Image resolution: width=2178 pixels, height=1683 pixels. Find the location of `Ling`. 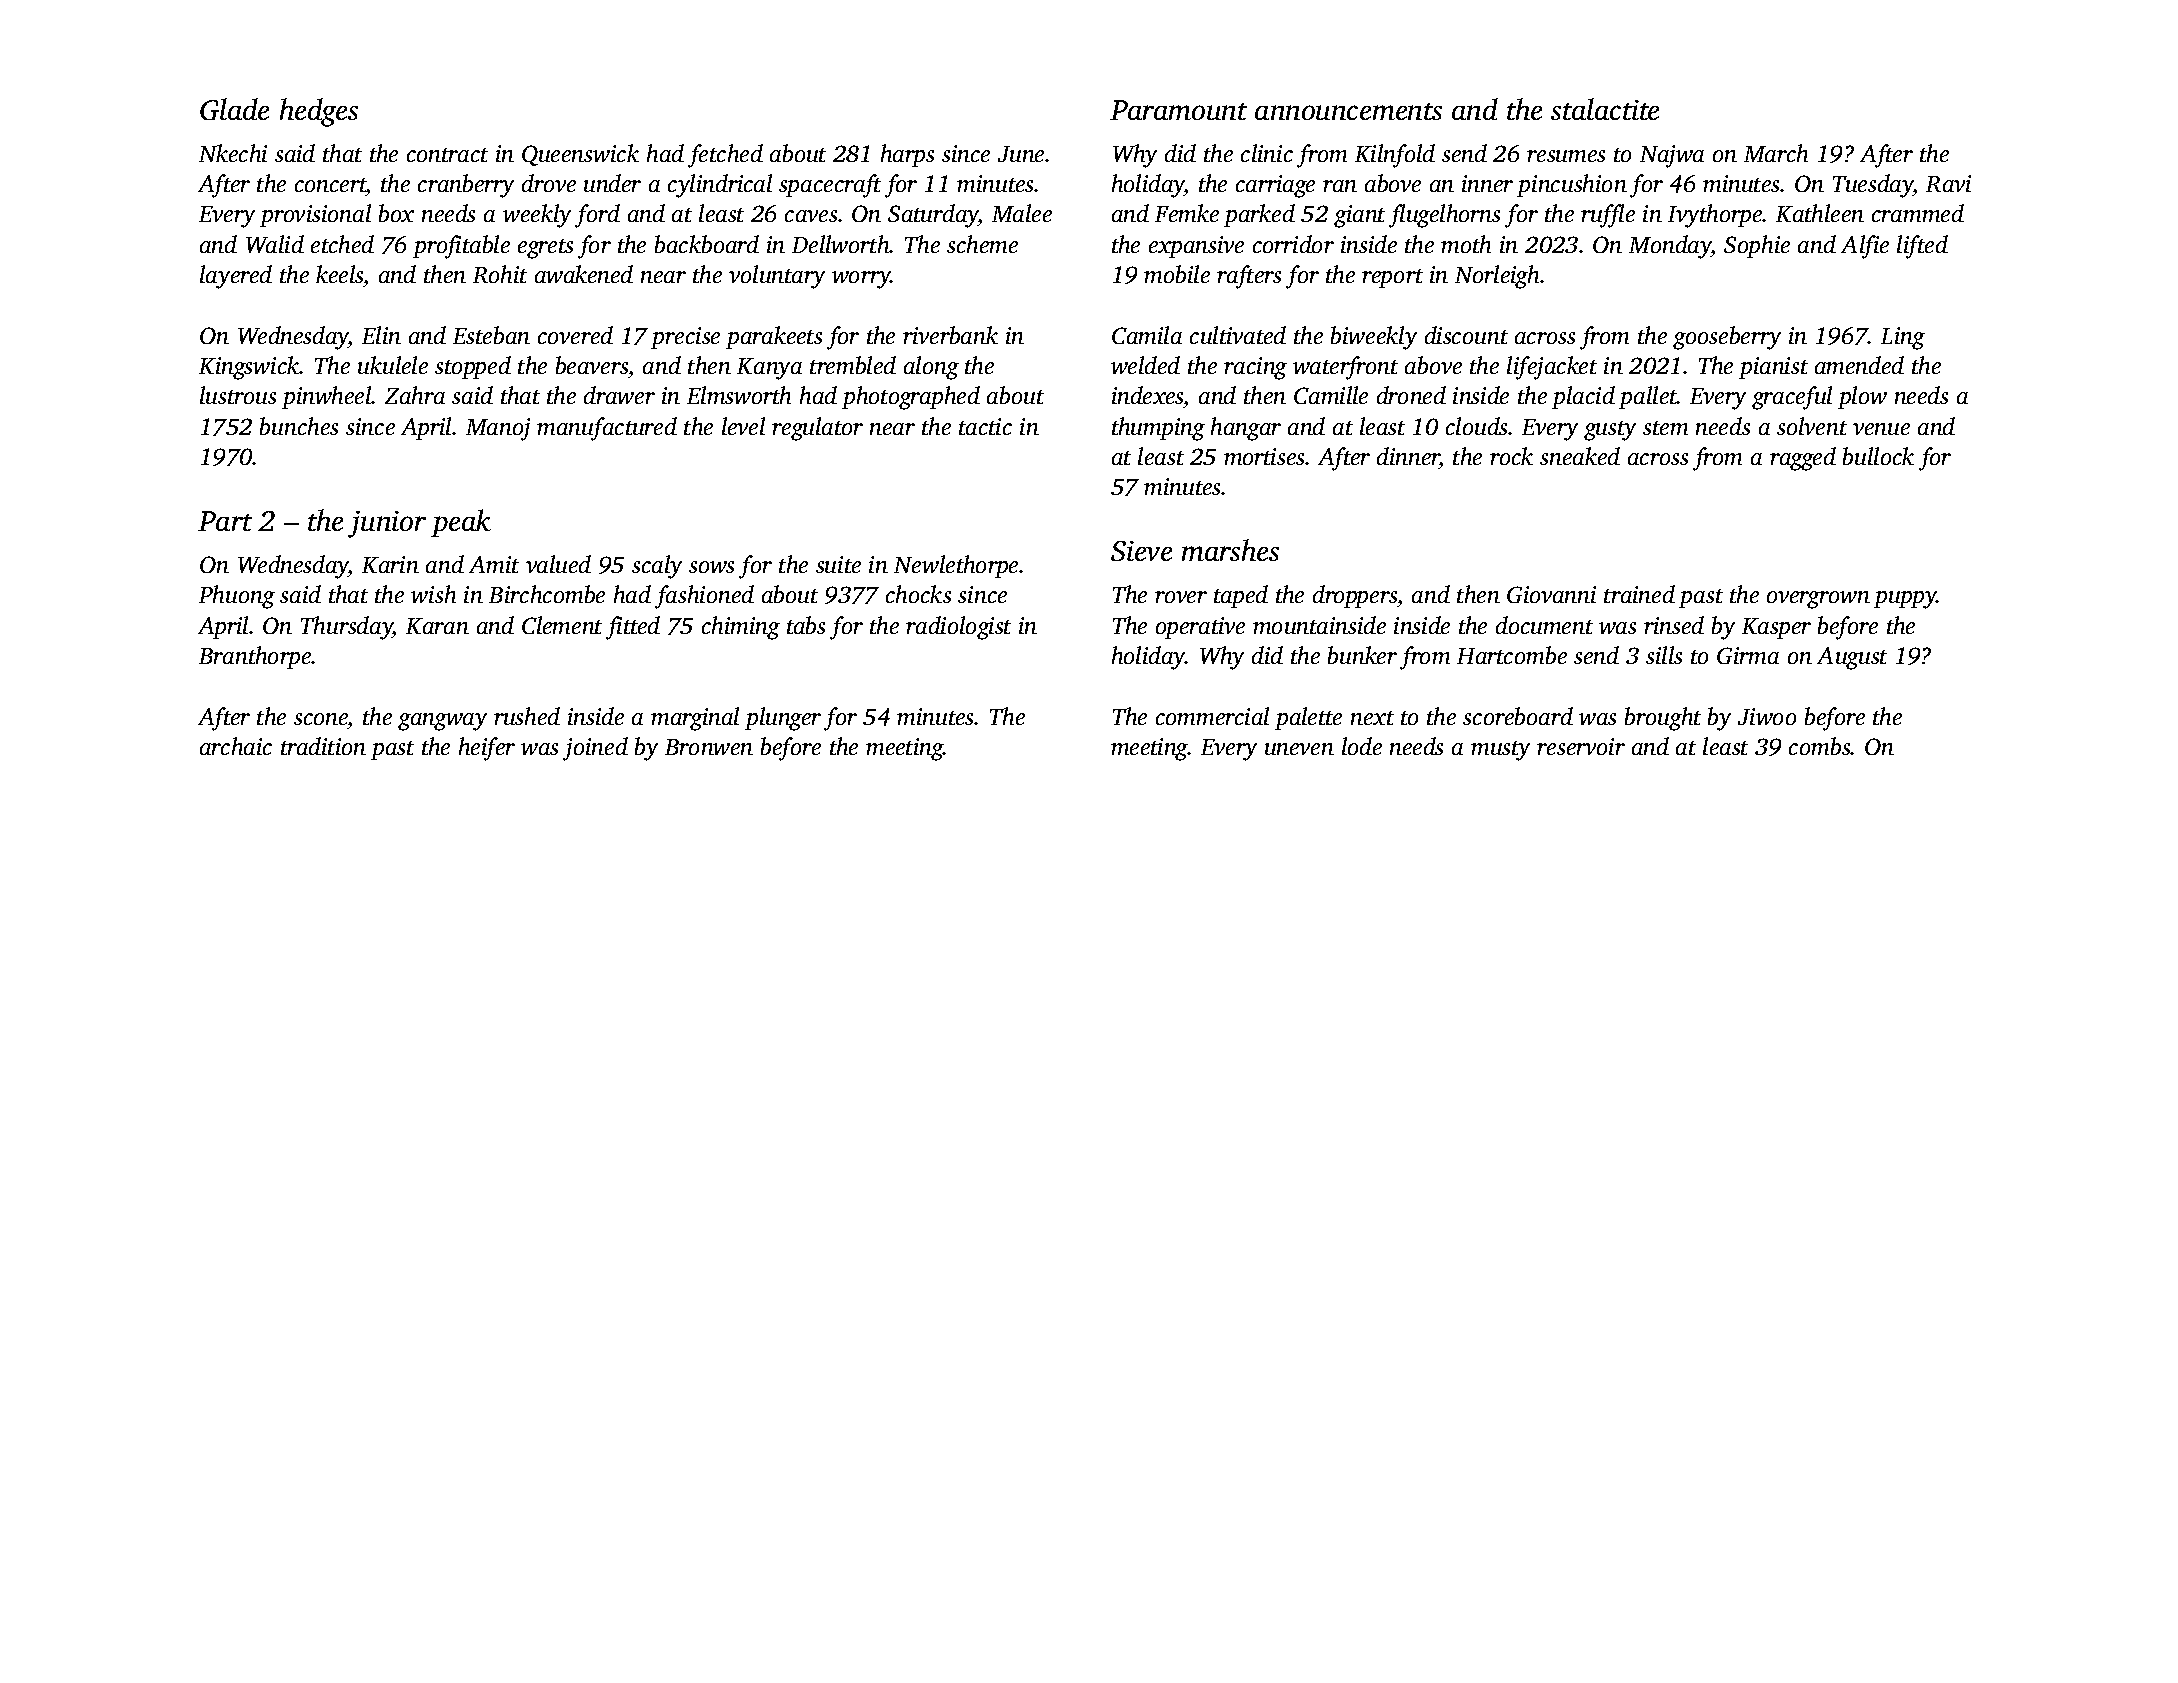

Ling is located at coordinates (1903, 338).
